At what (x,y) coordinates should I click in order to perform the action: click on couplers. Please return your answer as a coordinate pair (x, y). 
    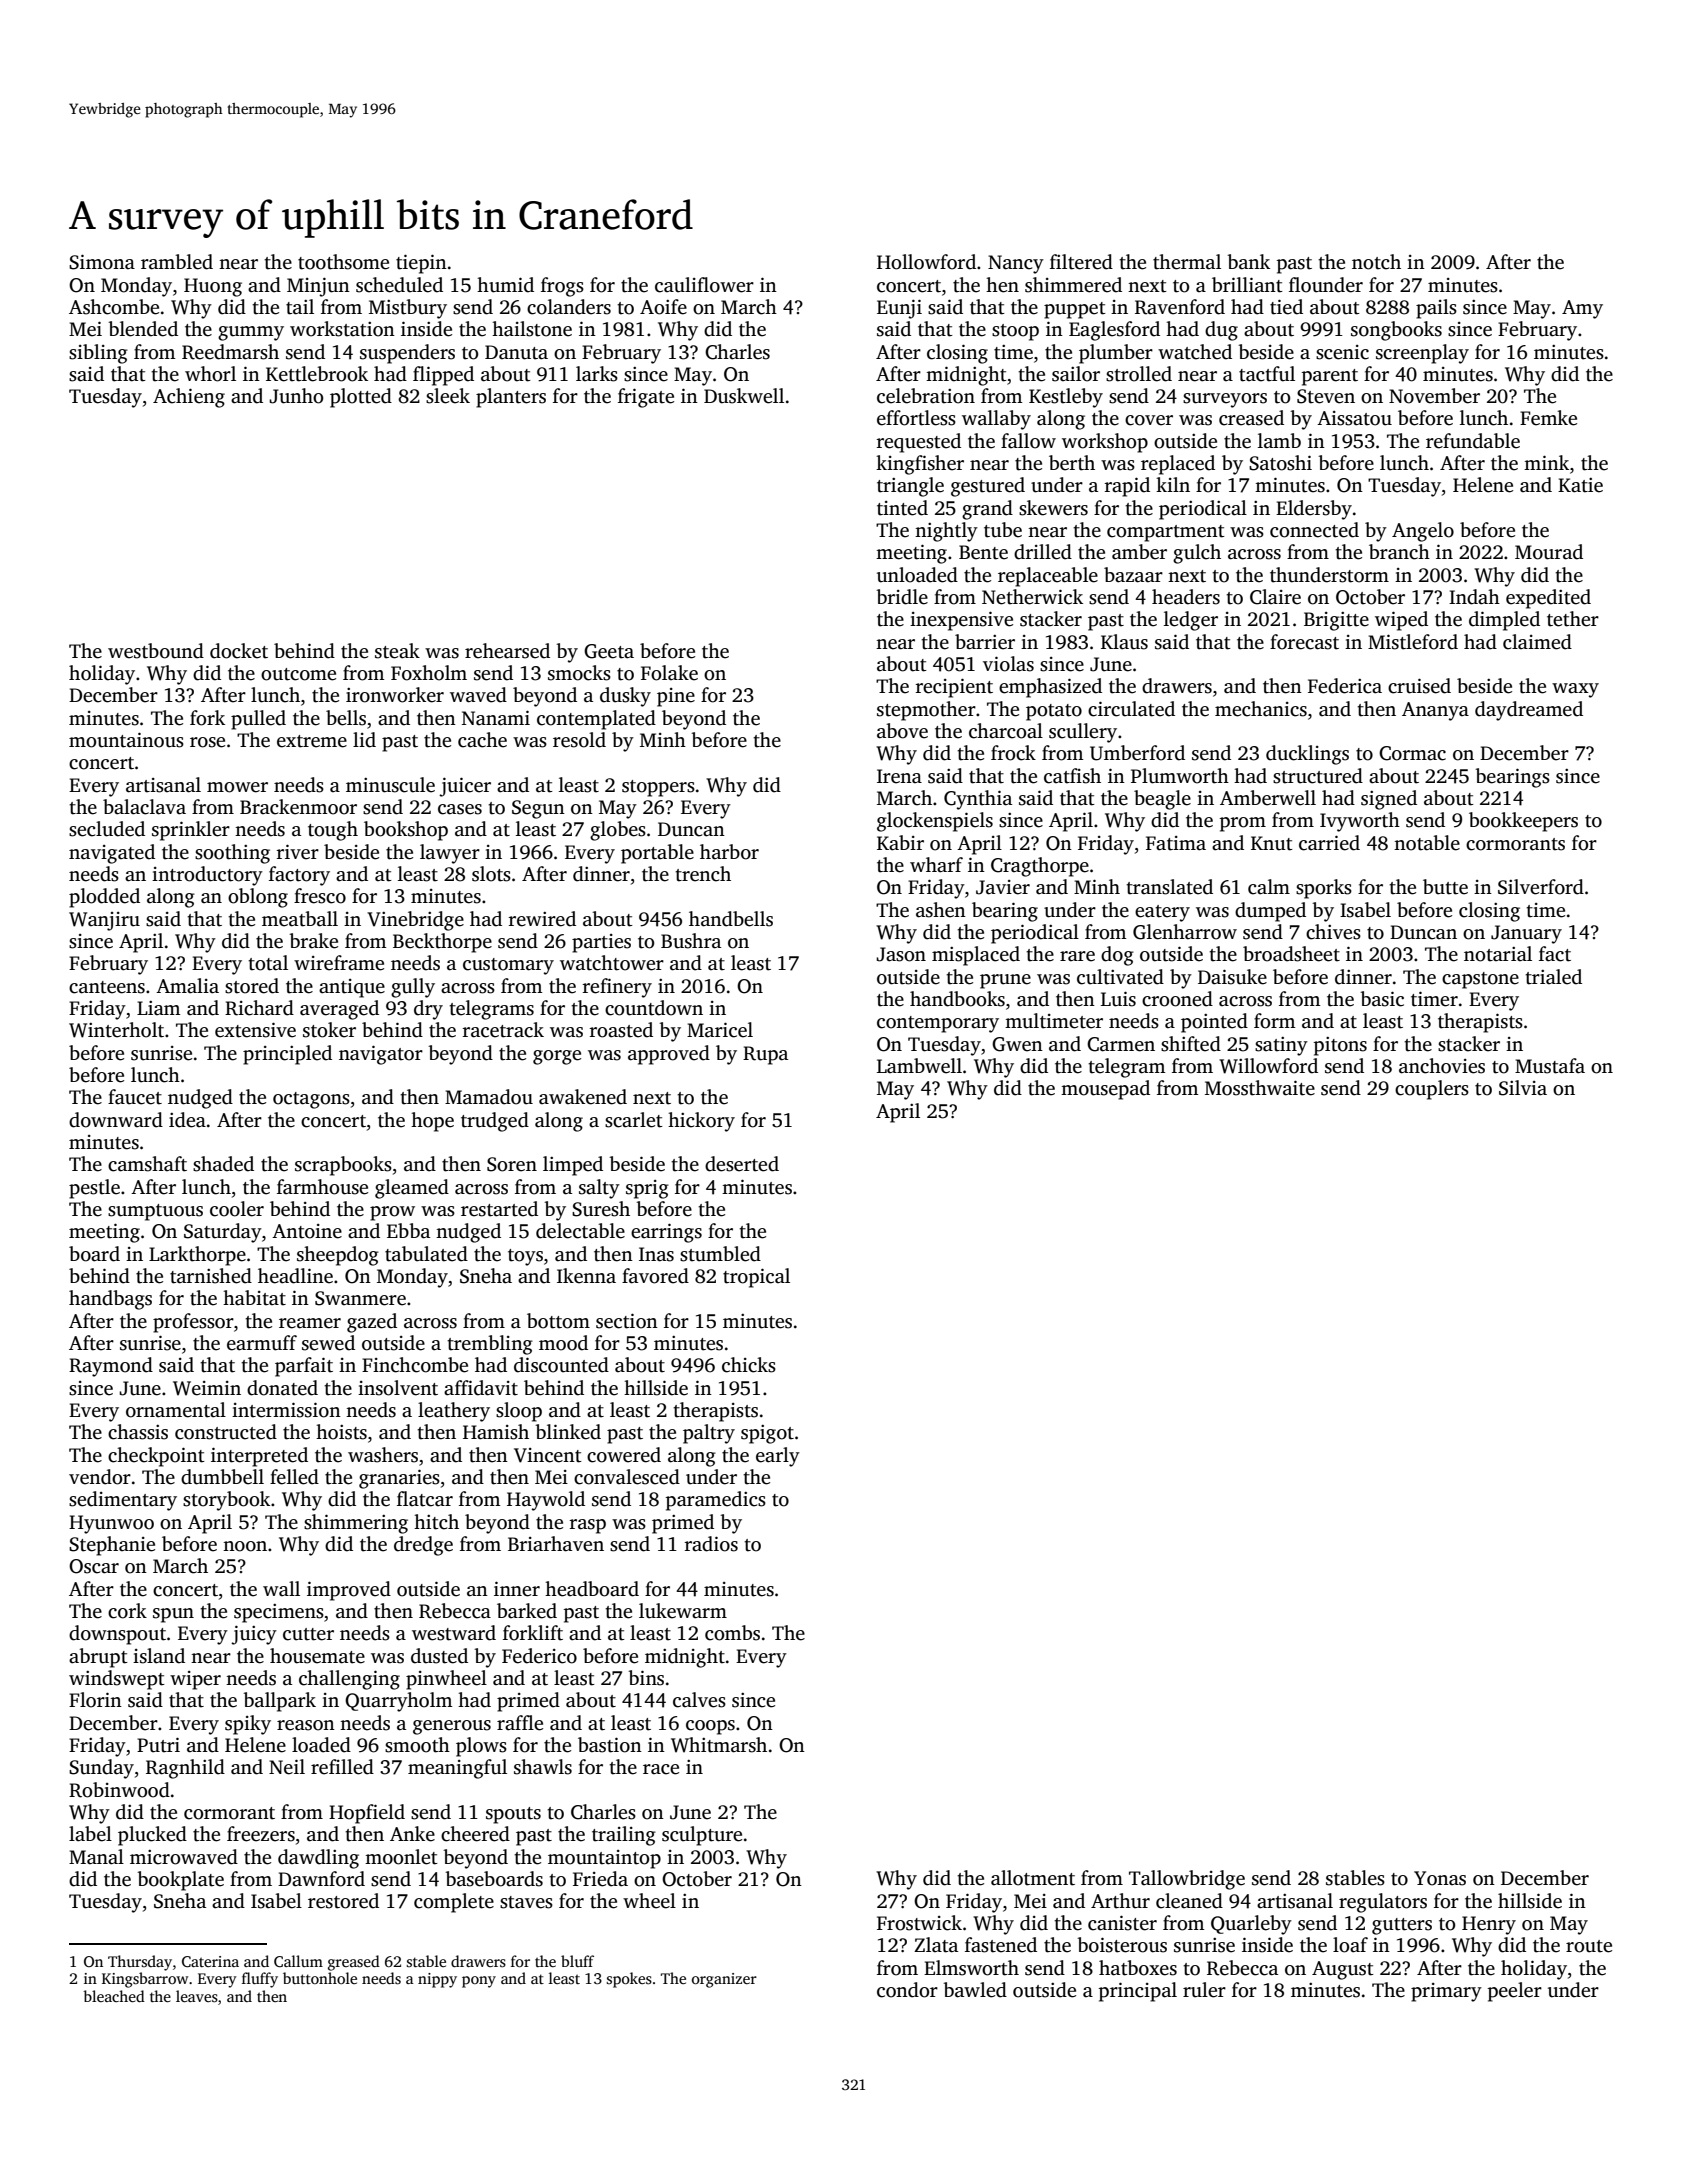
    Looking at the image, I should click on (1432, 1090).
